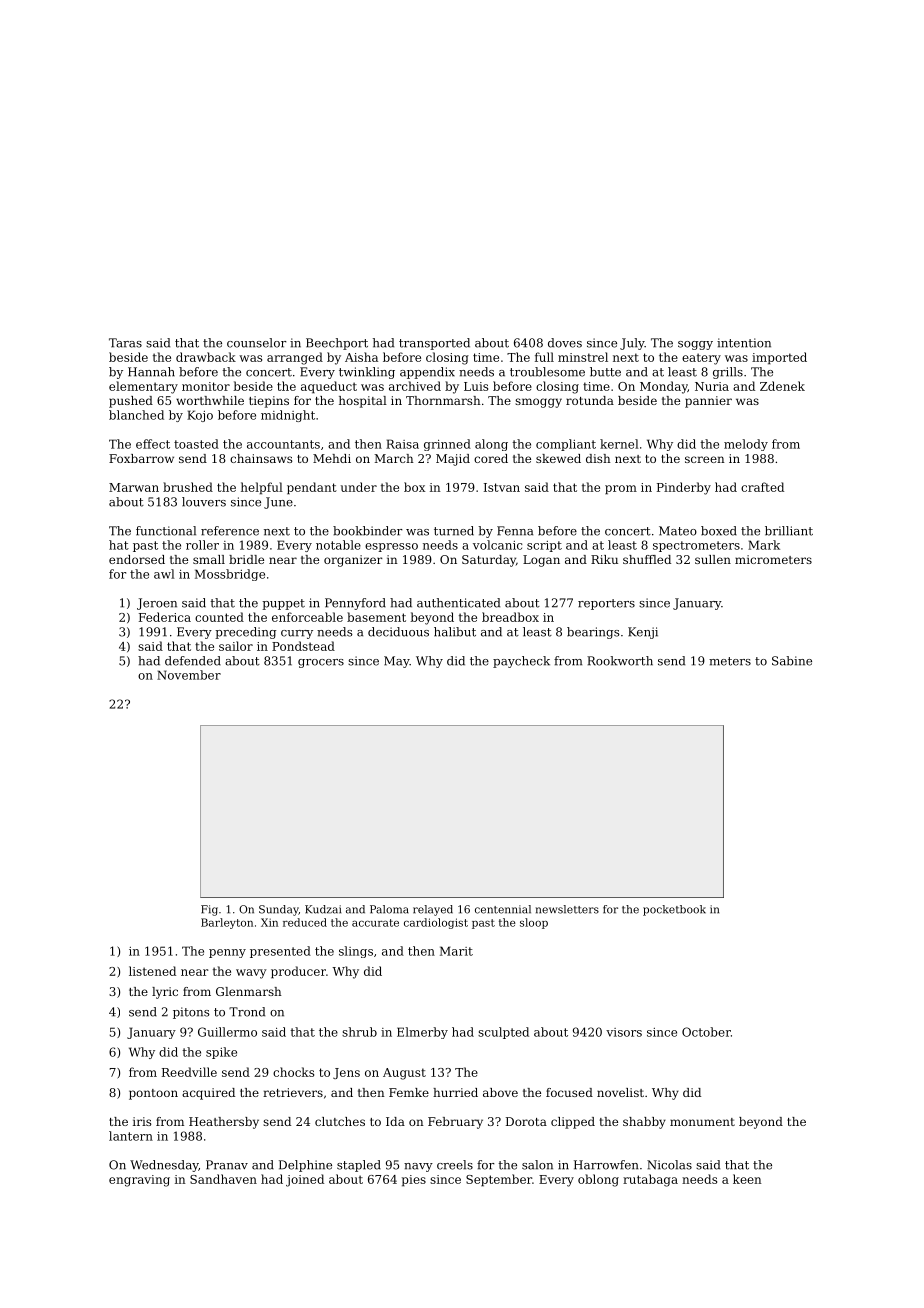 This page has width=924, height=1308. Describe the element at coordinates (131, 402) in the page. I see `pushed` at that location.
